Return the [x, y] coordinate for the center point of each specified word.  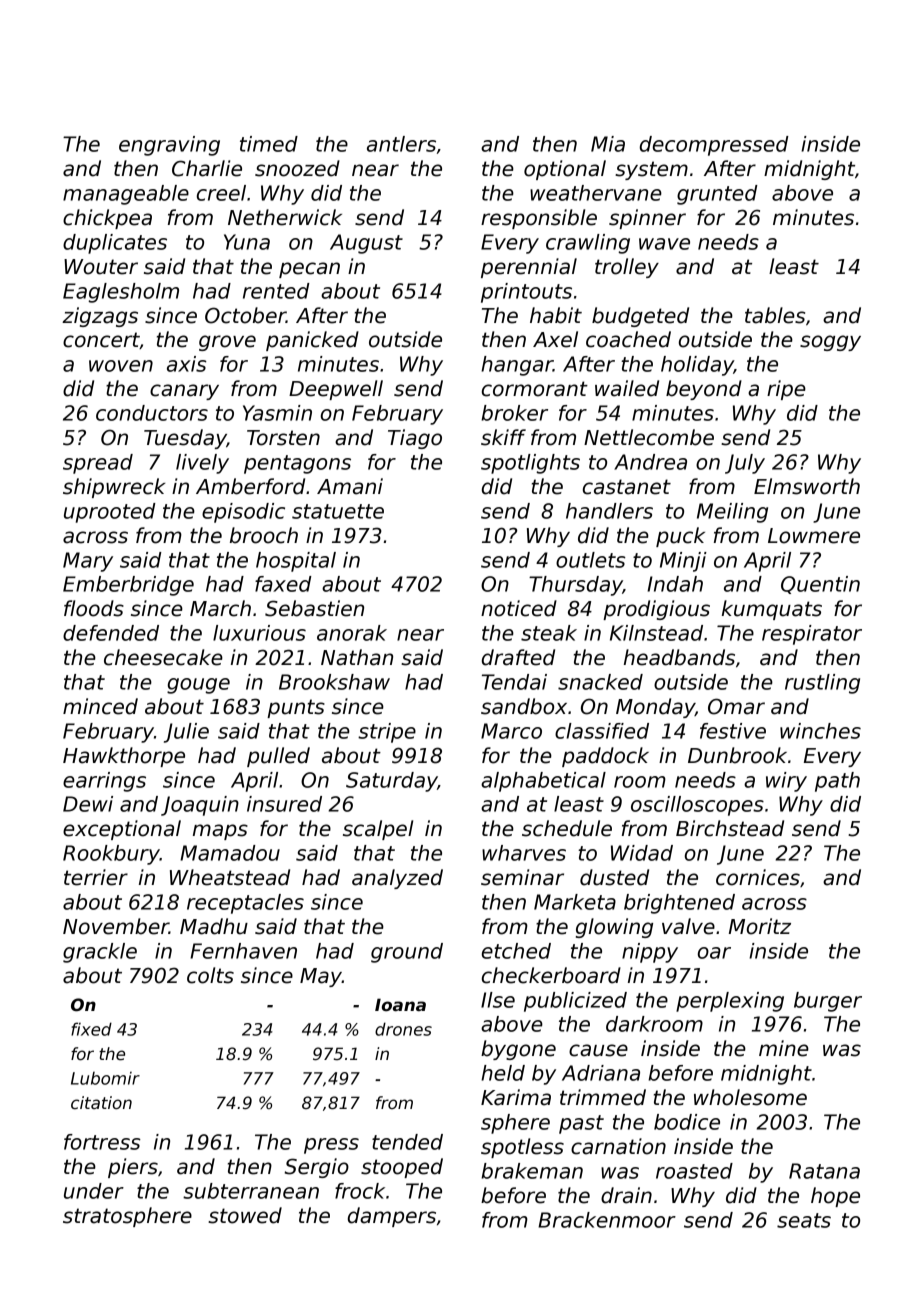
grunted [717, 195]
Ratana [824, 1171]
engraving [169, 146]
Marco [511, 731]
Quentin [820, 585]
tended [407, 1142]
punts [296, 708]
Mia [608, 144]
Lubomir [105, 1078]
